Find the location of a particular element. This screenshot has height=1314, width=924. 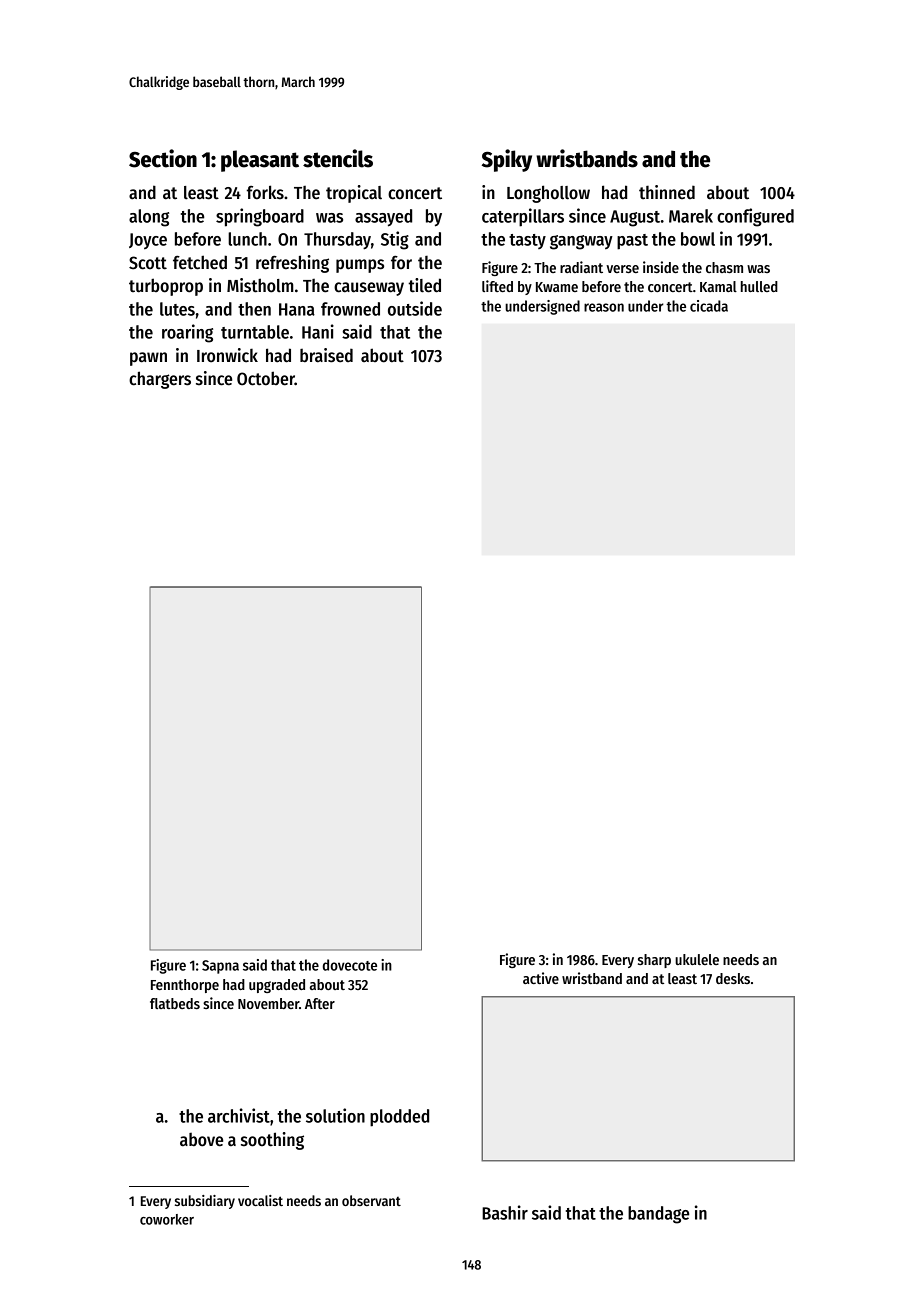

pumps is located at coordinates (360, 266).
